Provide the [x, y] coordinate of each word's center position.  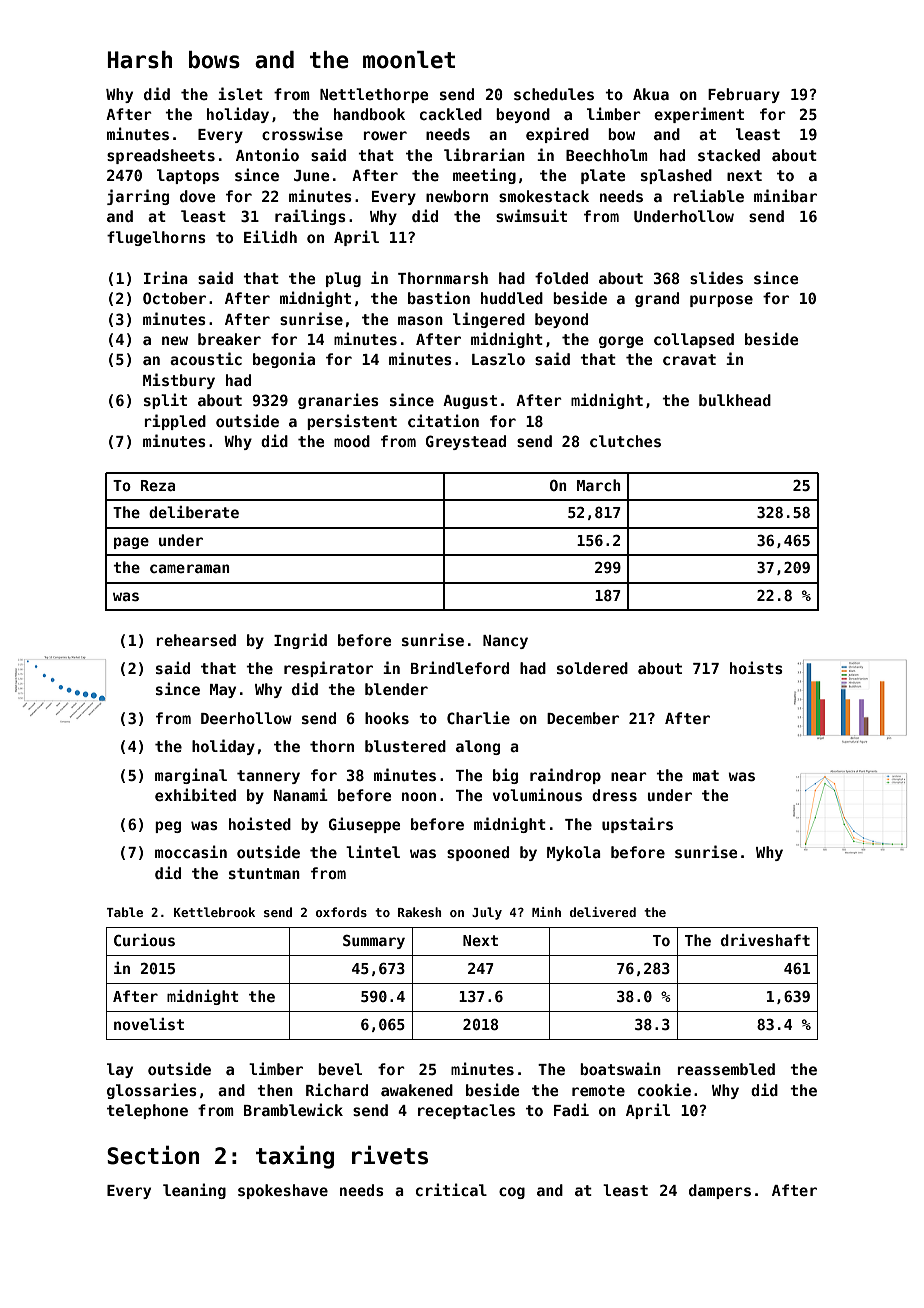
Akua [651, 94]
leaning [194, 1191]
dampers [720, 1191]
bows [214, 60]
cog [512, 1193]
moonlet [409, 60]
